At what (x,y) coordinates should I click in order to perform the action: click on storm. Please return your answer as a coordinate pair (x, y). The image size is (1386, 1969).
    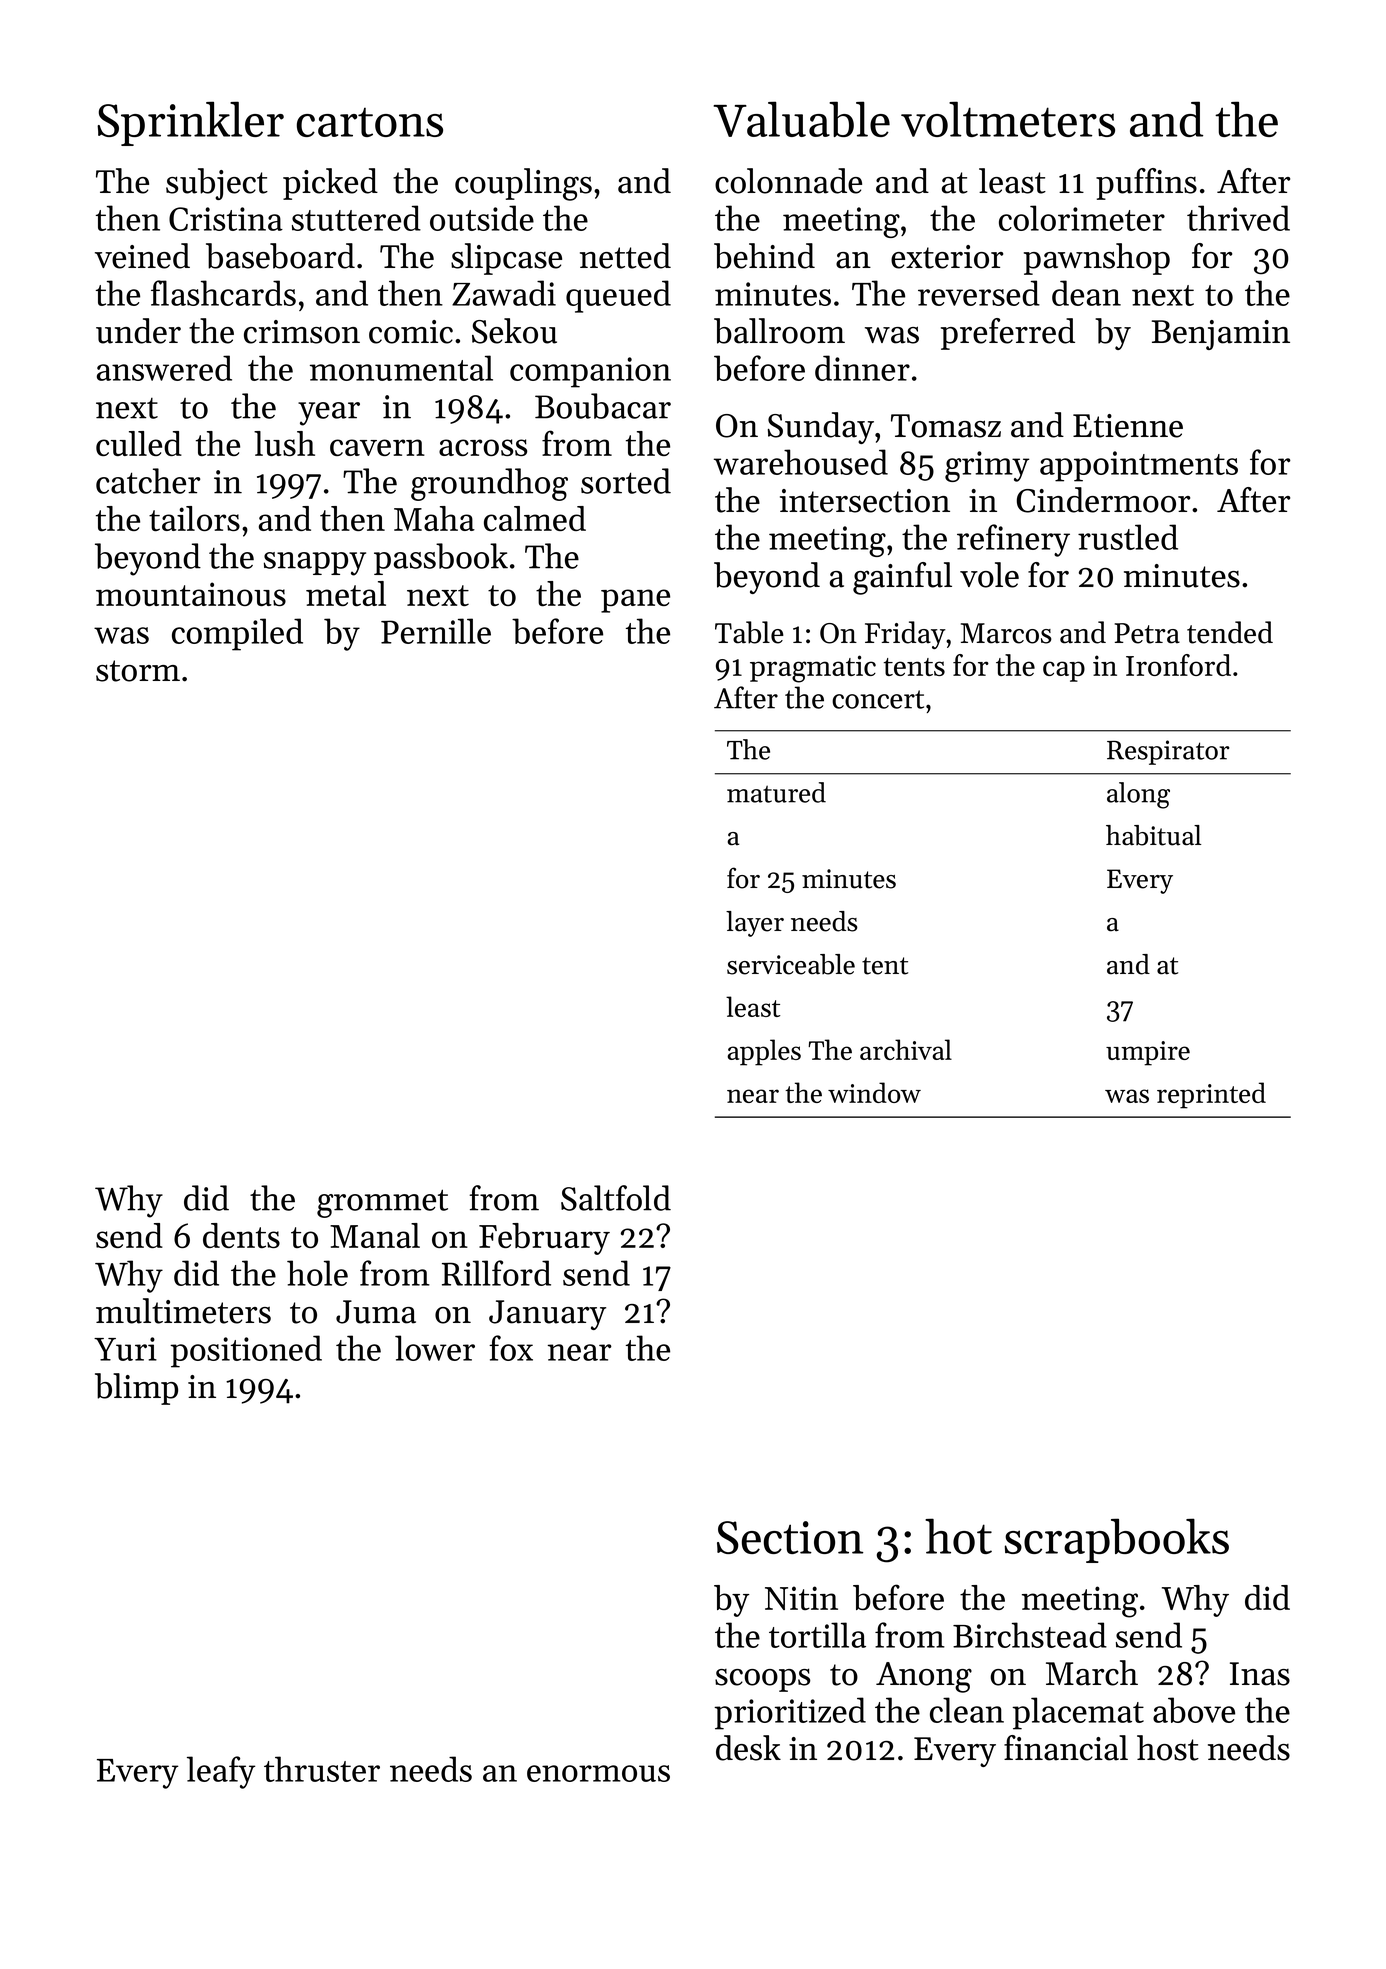
    Looking at the image, I should click on (138, 671).
